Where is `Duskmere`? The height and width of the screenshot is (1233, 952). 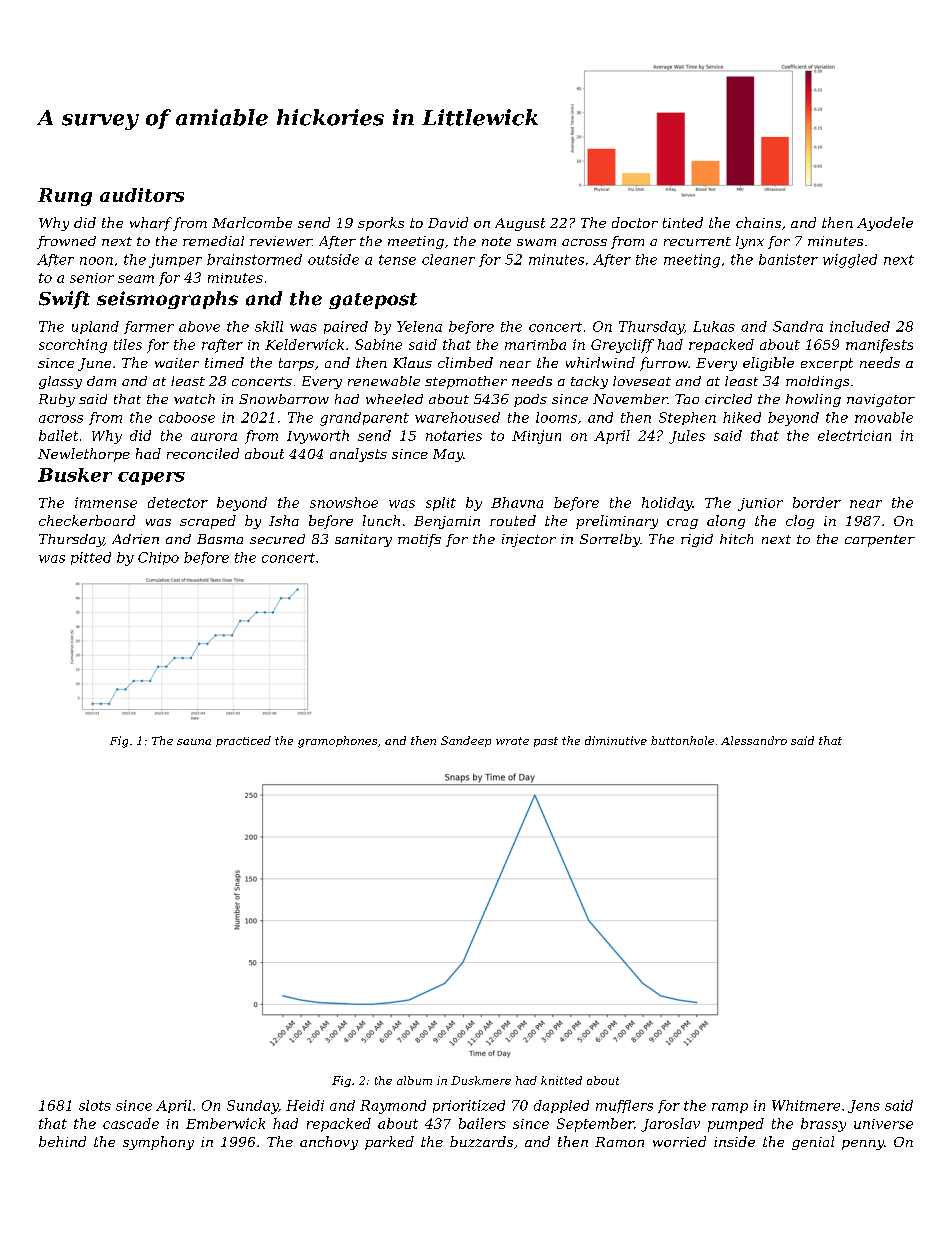 Duskmere is located at coordinates (481, 1080).
